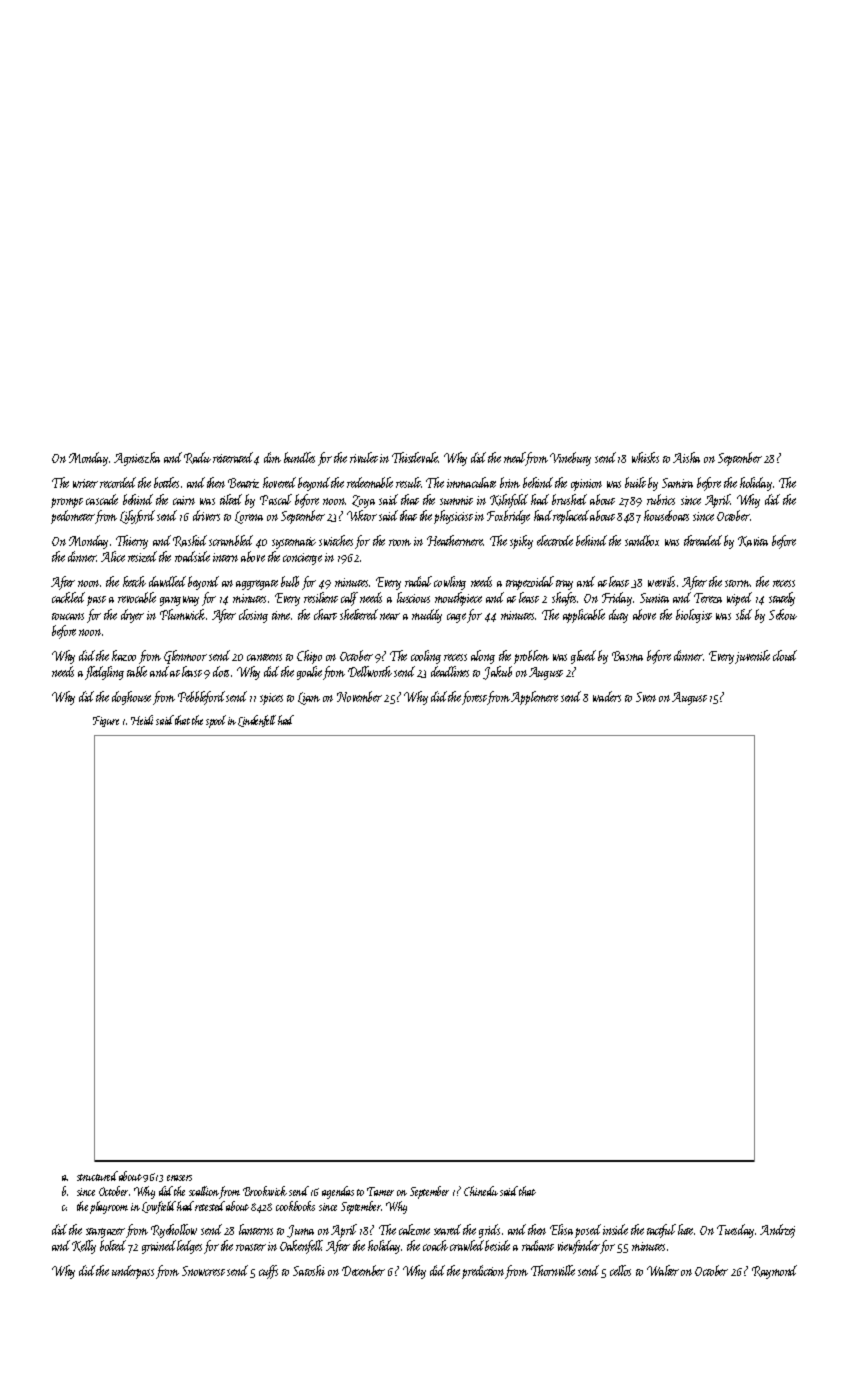  I want to click on writer, so click(85, 483).
